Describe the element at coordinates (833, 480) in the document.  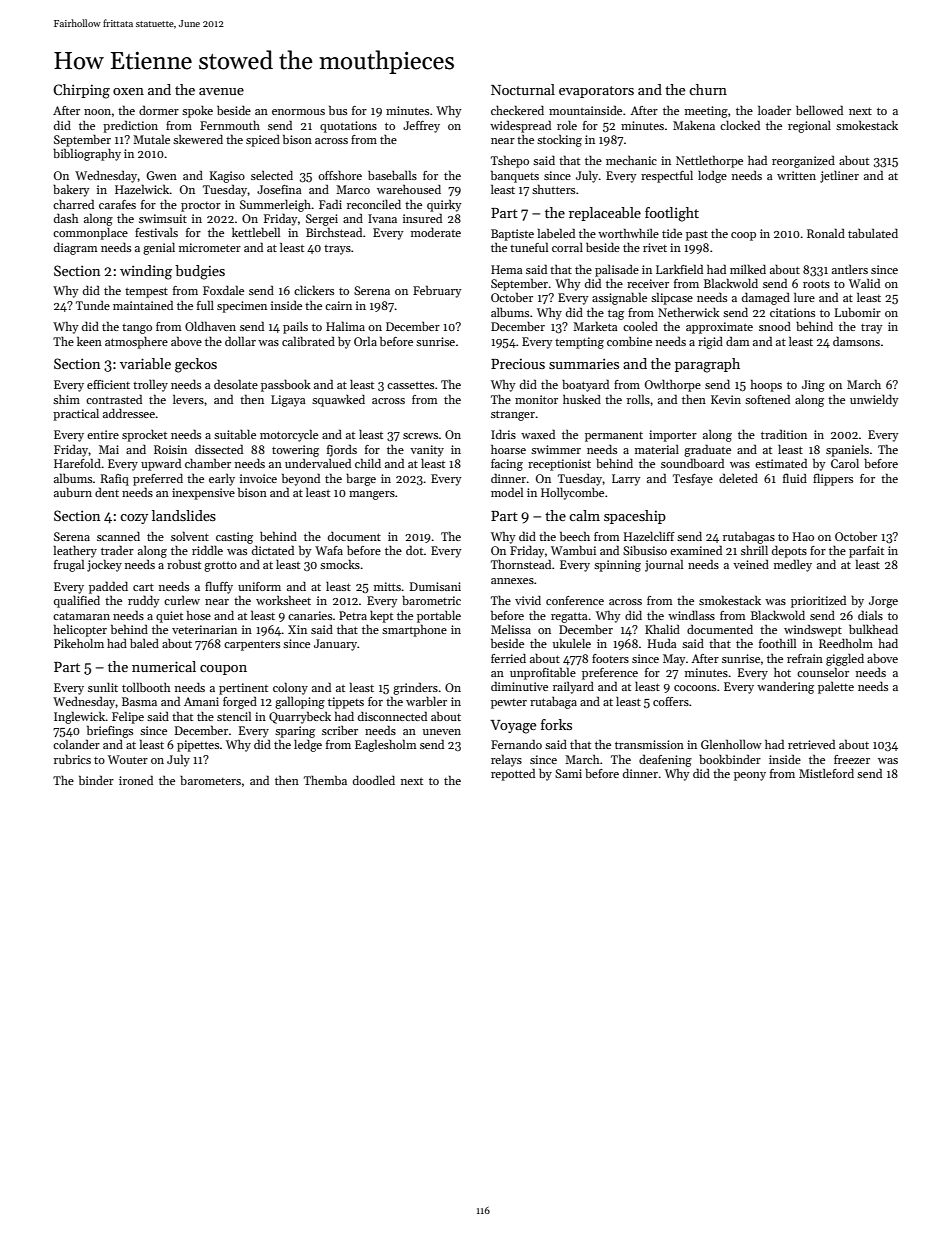
I see `flippers` at that location.
